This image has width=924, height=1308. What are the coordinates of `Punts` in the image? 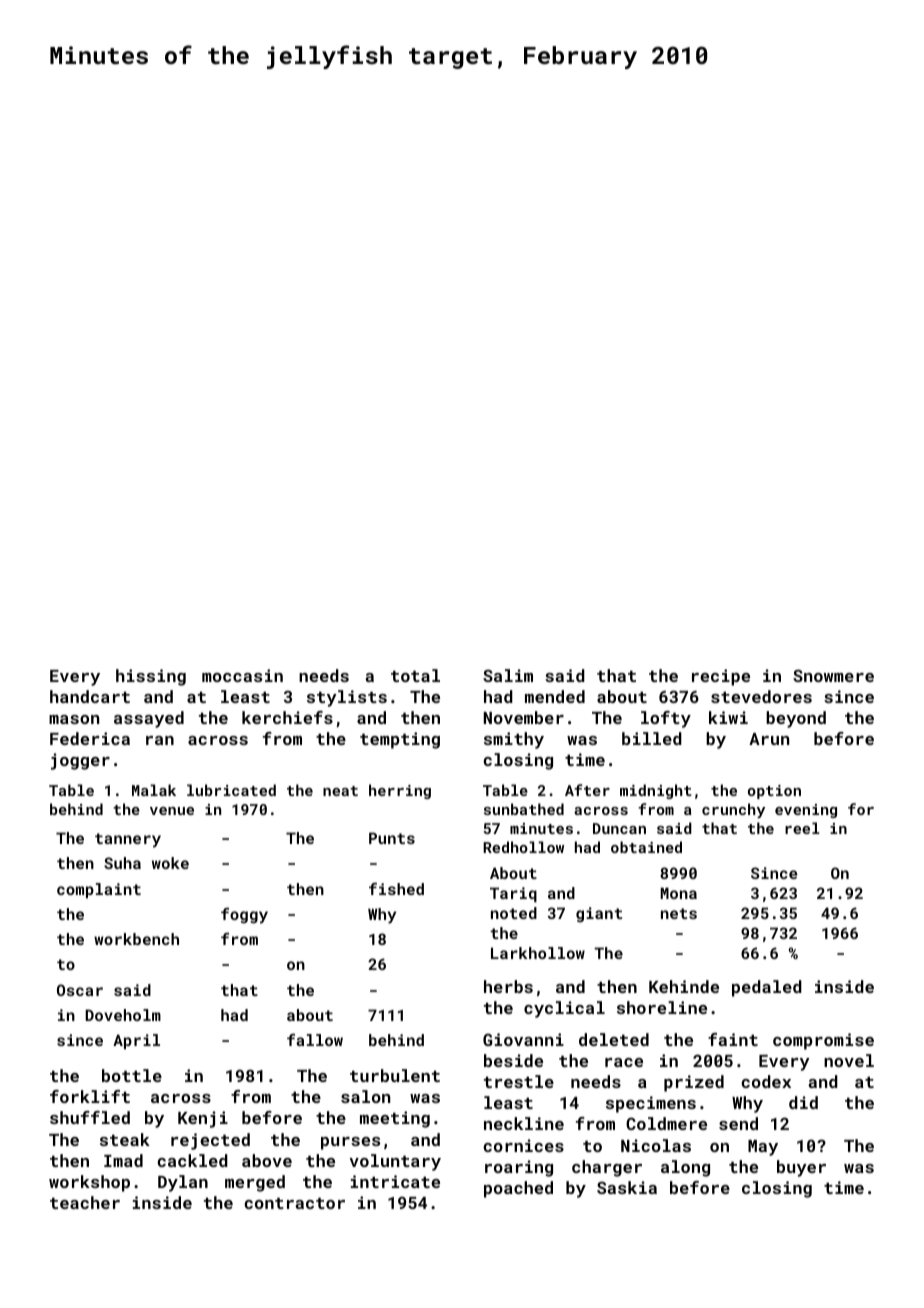 It's located at (392, 838).
